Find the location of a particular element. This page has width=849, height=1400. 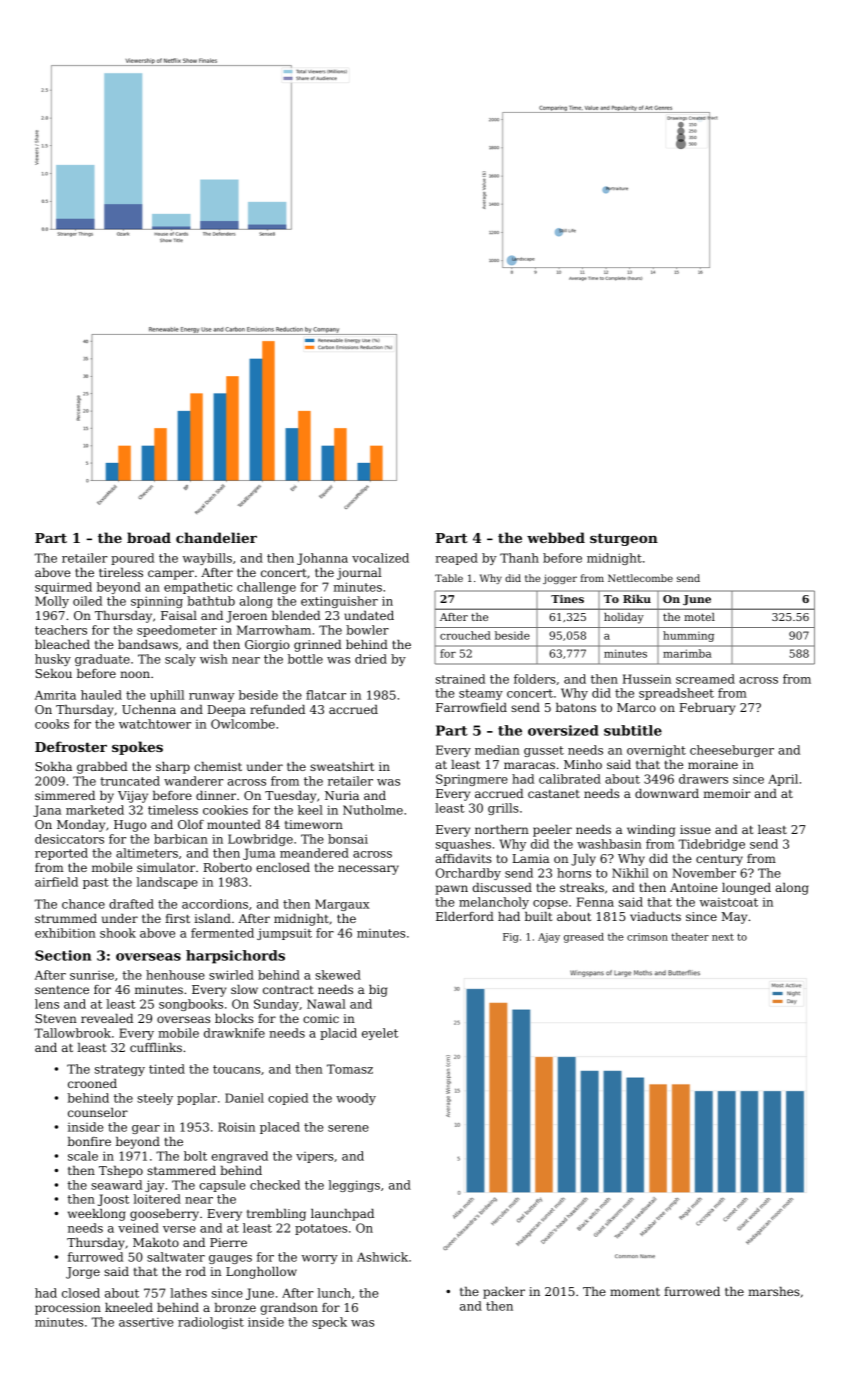

bolt is located at coordinates (195, 1156).
